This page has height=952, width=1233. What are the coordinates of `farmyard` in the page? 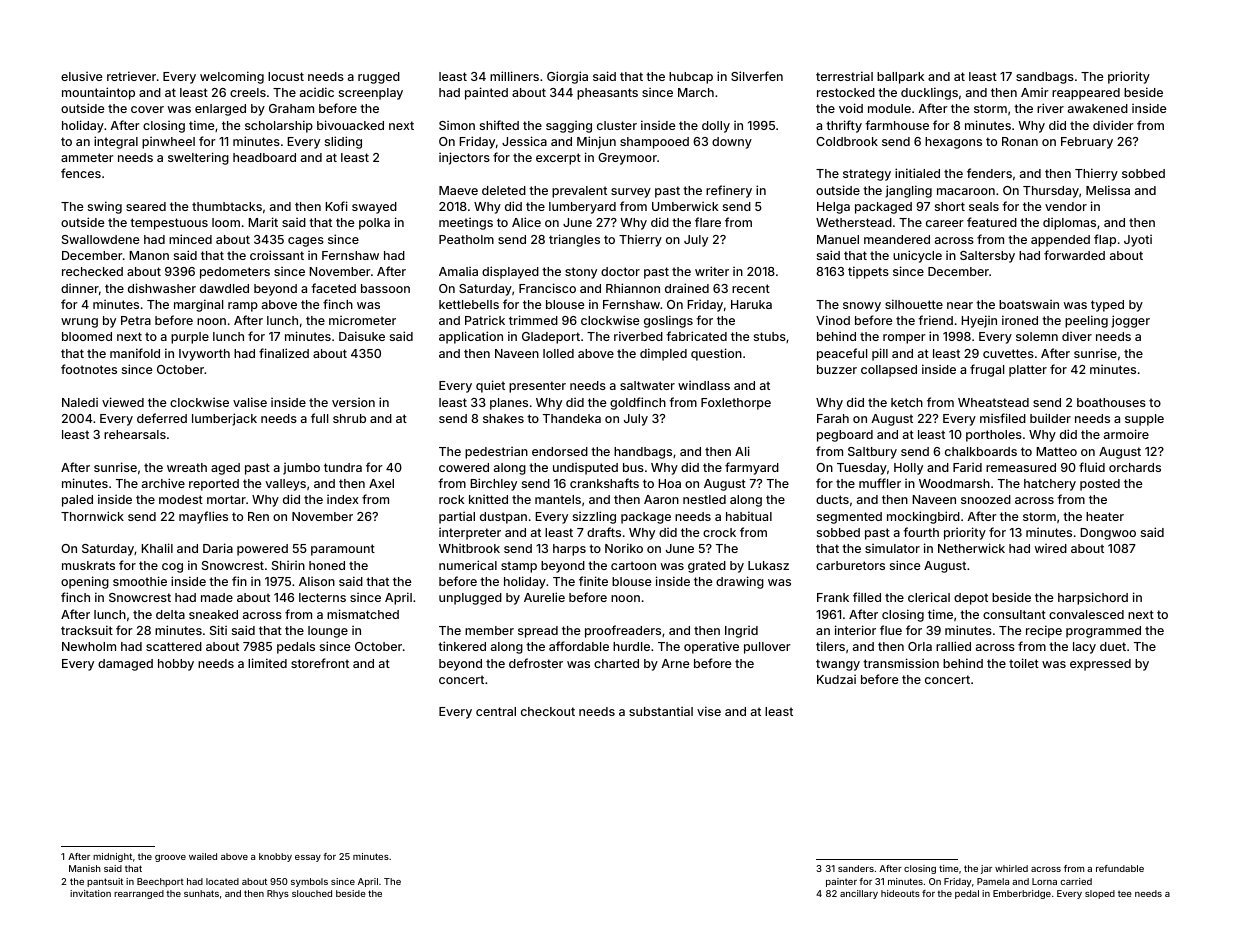 It's located at (752, 468).
